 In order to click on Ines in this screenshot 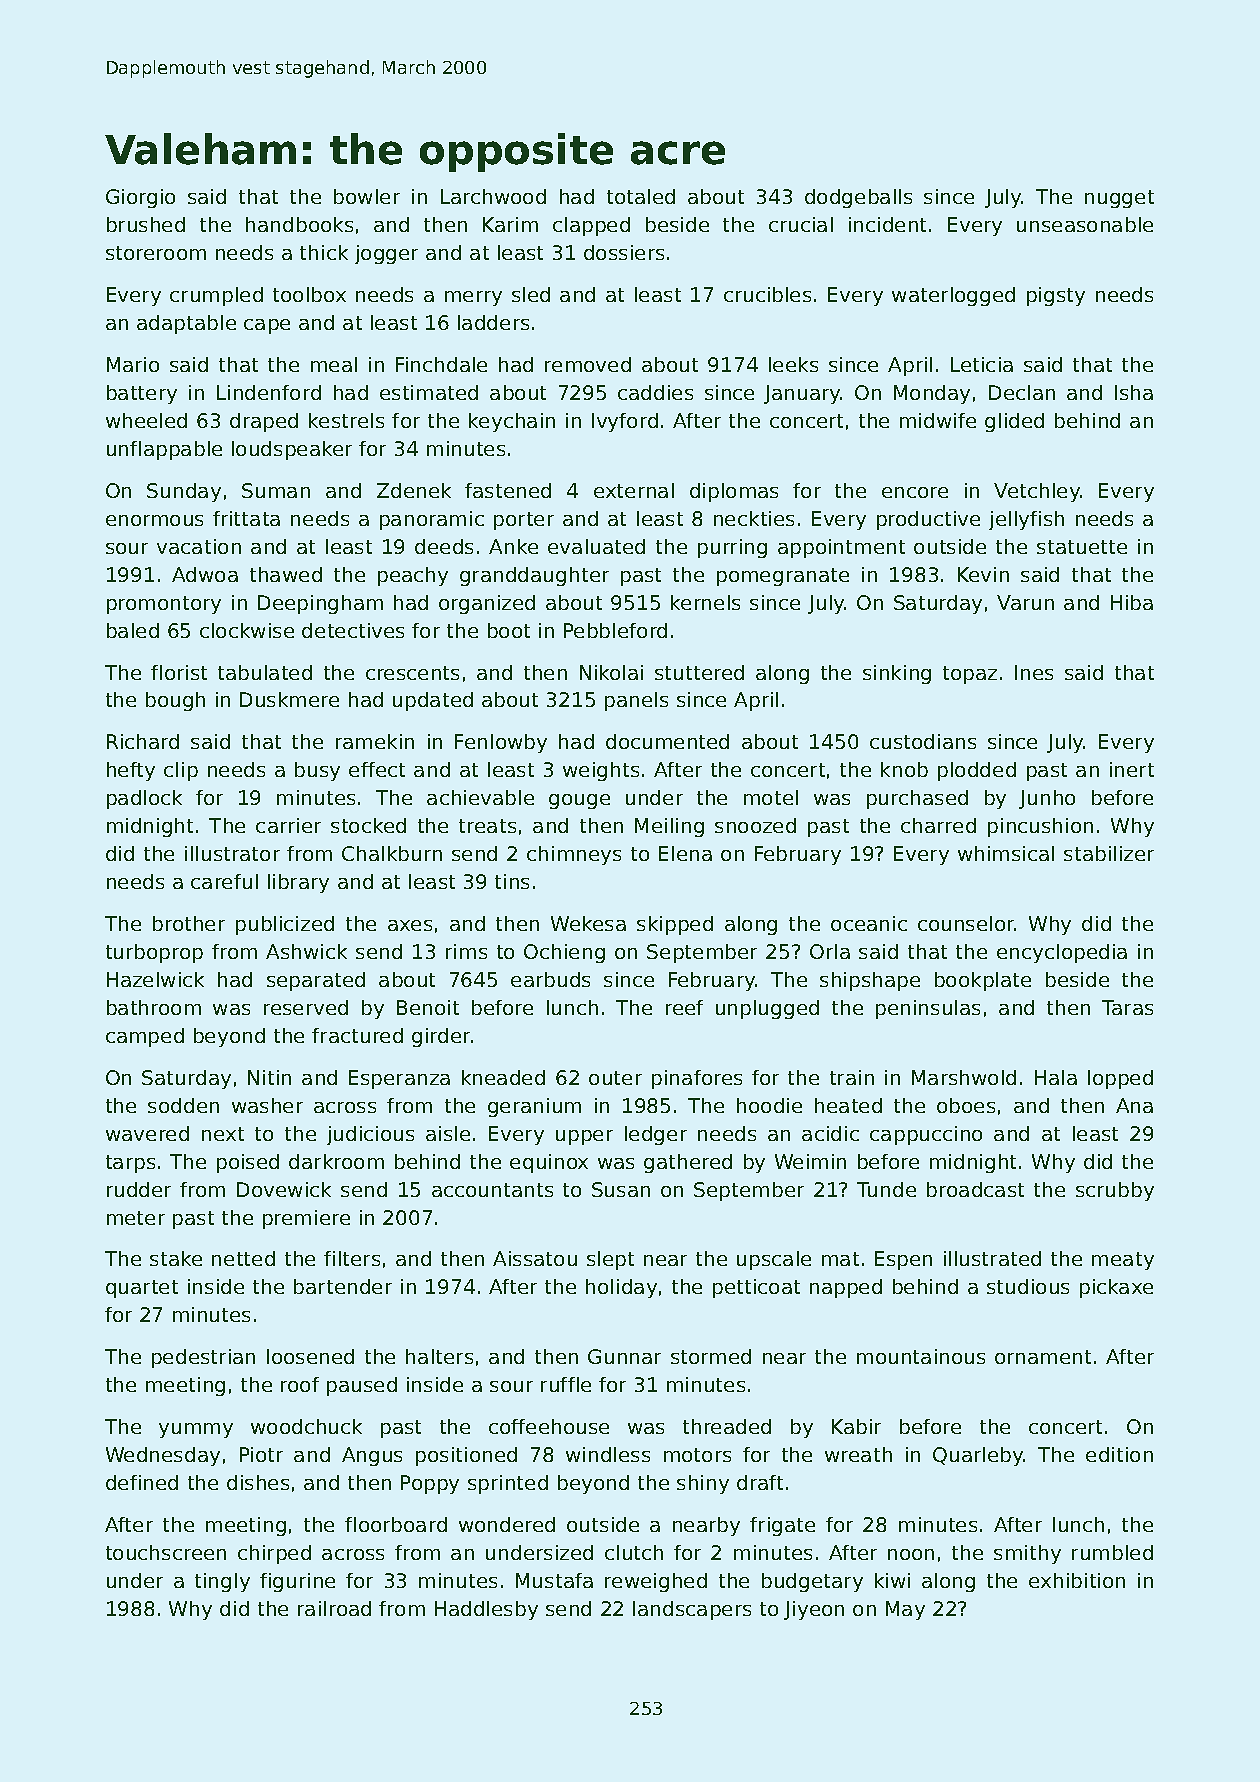, I will do `click(1034, 672)`.
